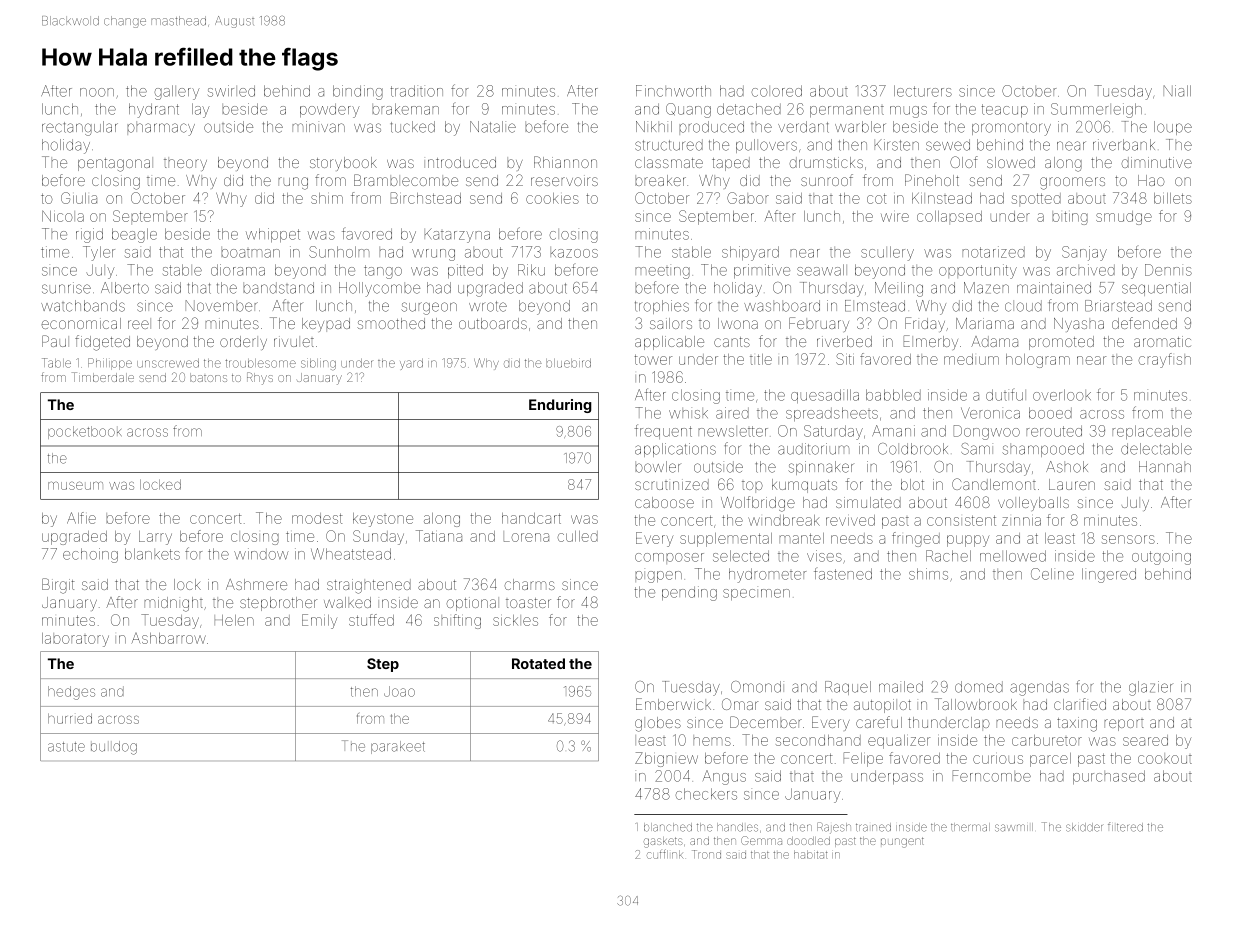  Describe the element at coordinates (66, 747) in the screenshot. I see `astute` at that location.
